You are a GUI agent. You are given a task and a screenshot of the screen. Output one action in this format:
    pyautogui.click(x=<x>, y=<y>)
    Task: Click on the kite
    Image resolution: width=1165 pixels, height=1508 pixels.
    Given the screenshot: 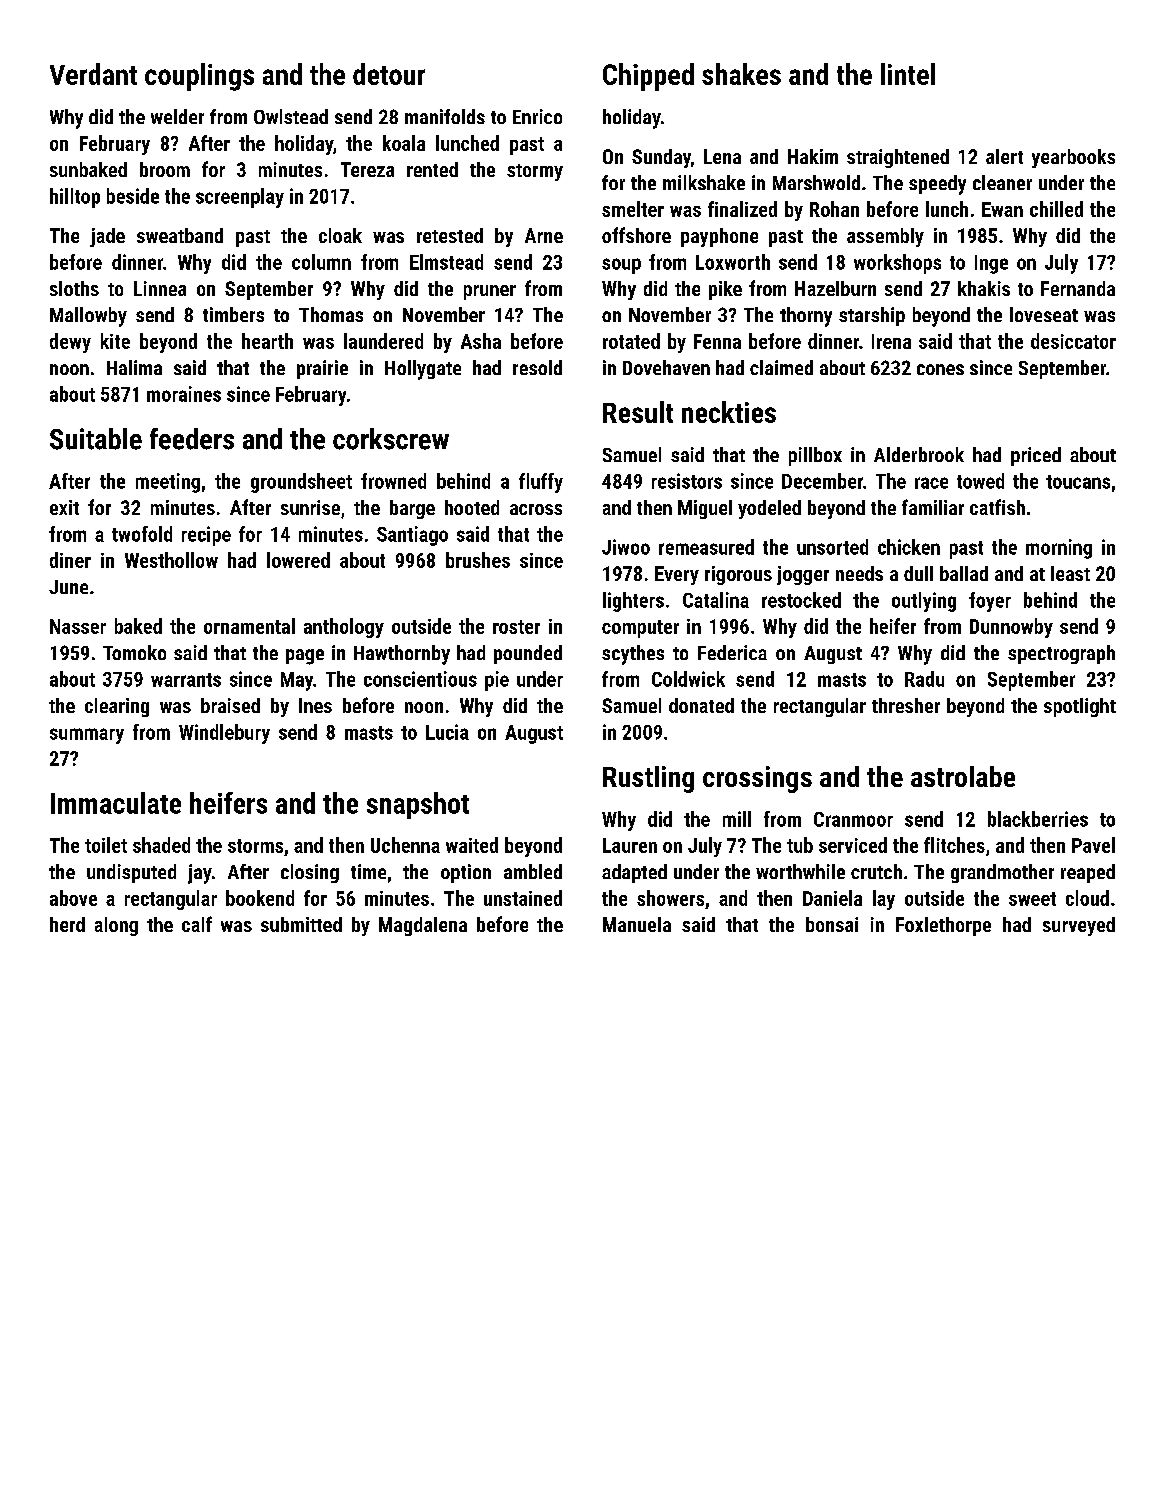 What is the action you would take?
    pyautogui.click(x=115, y=341)
